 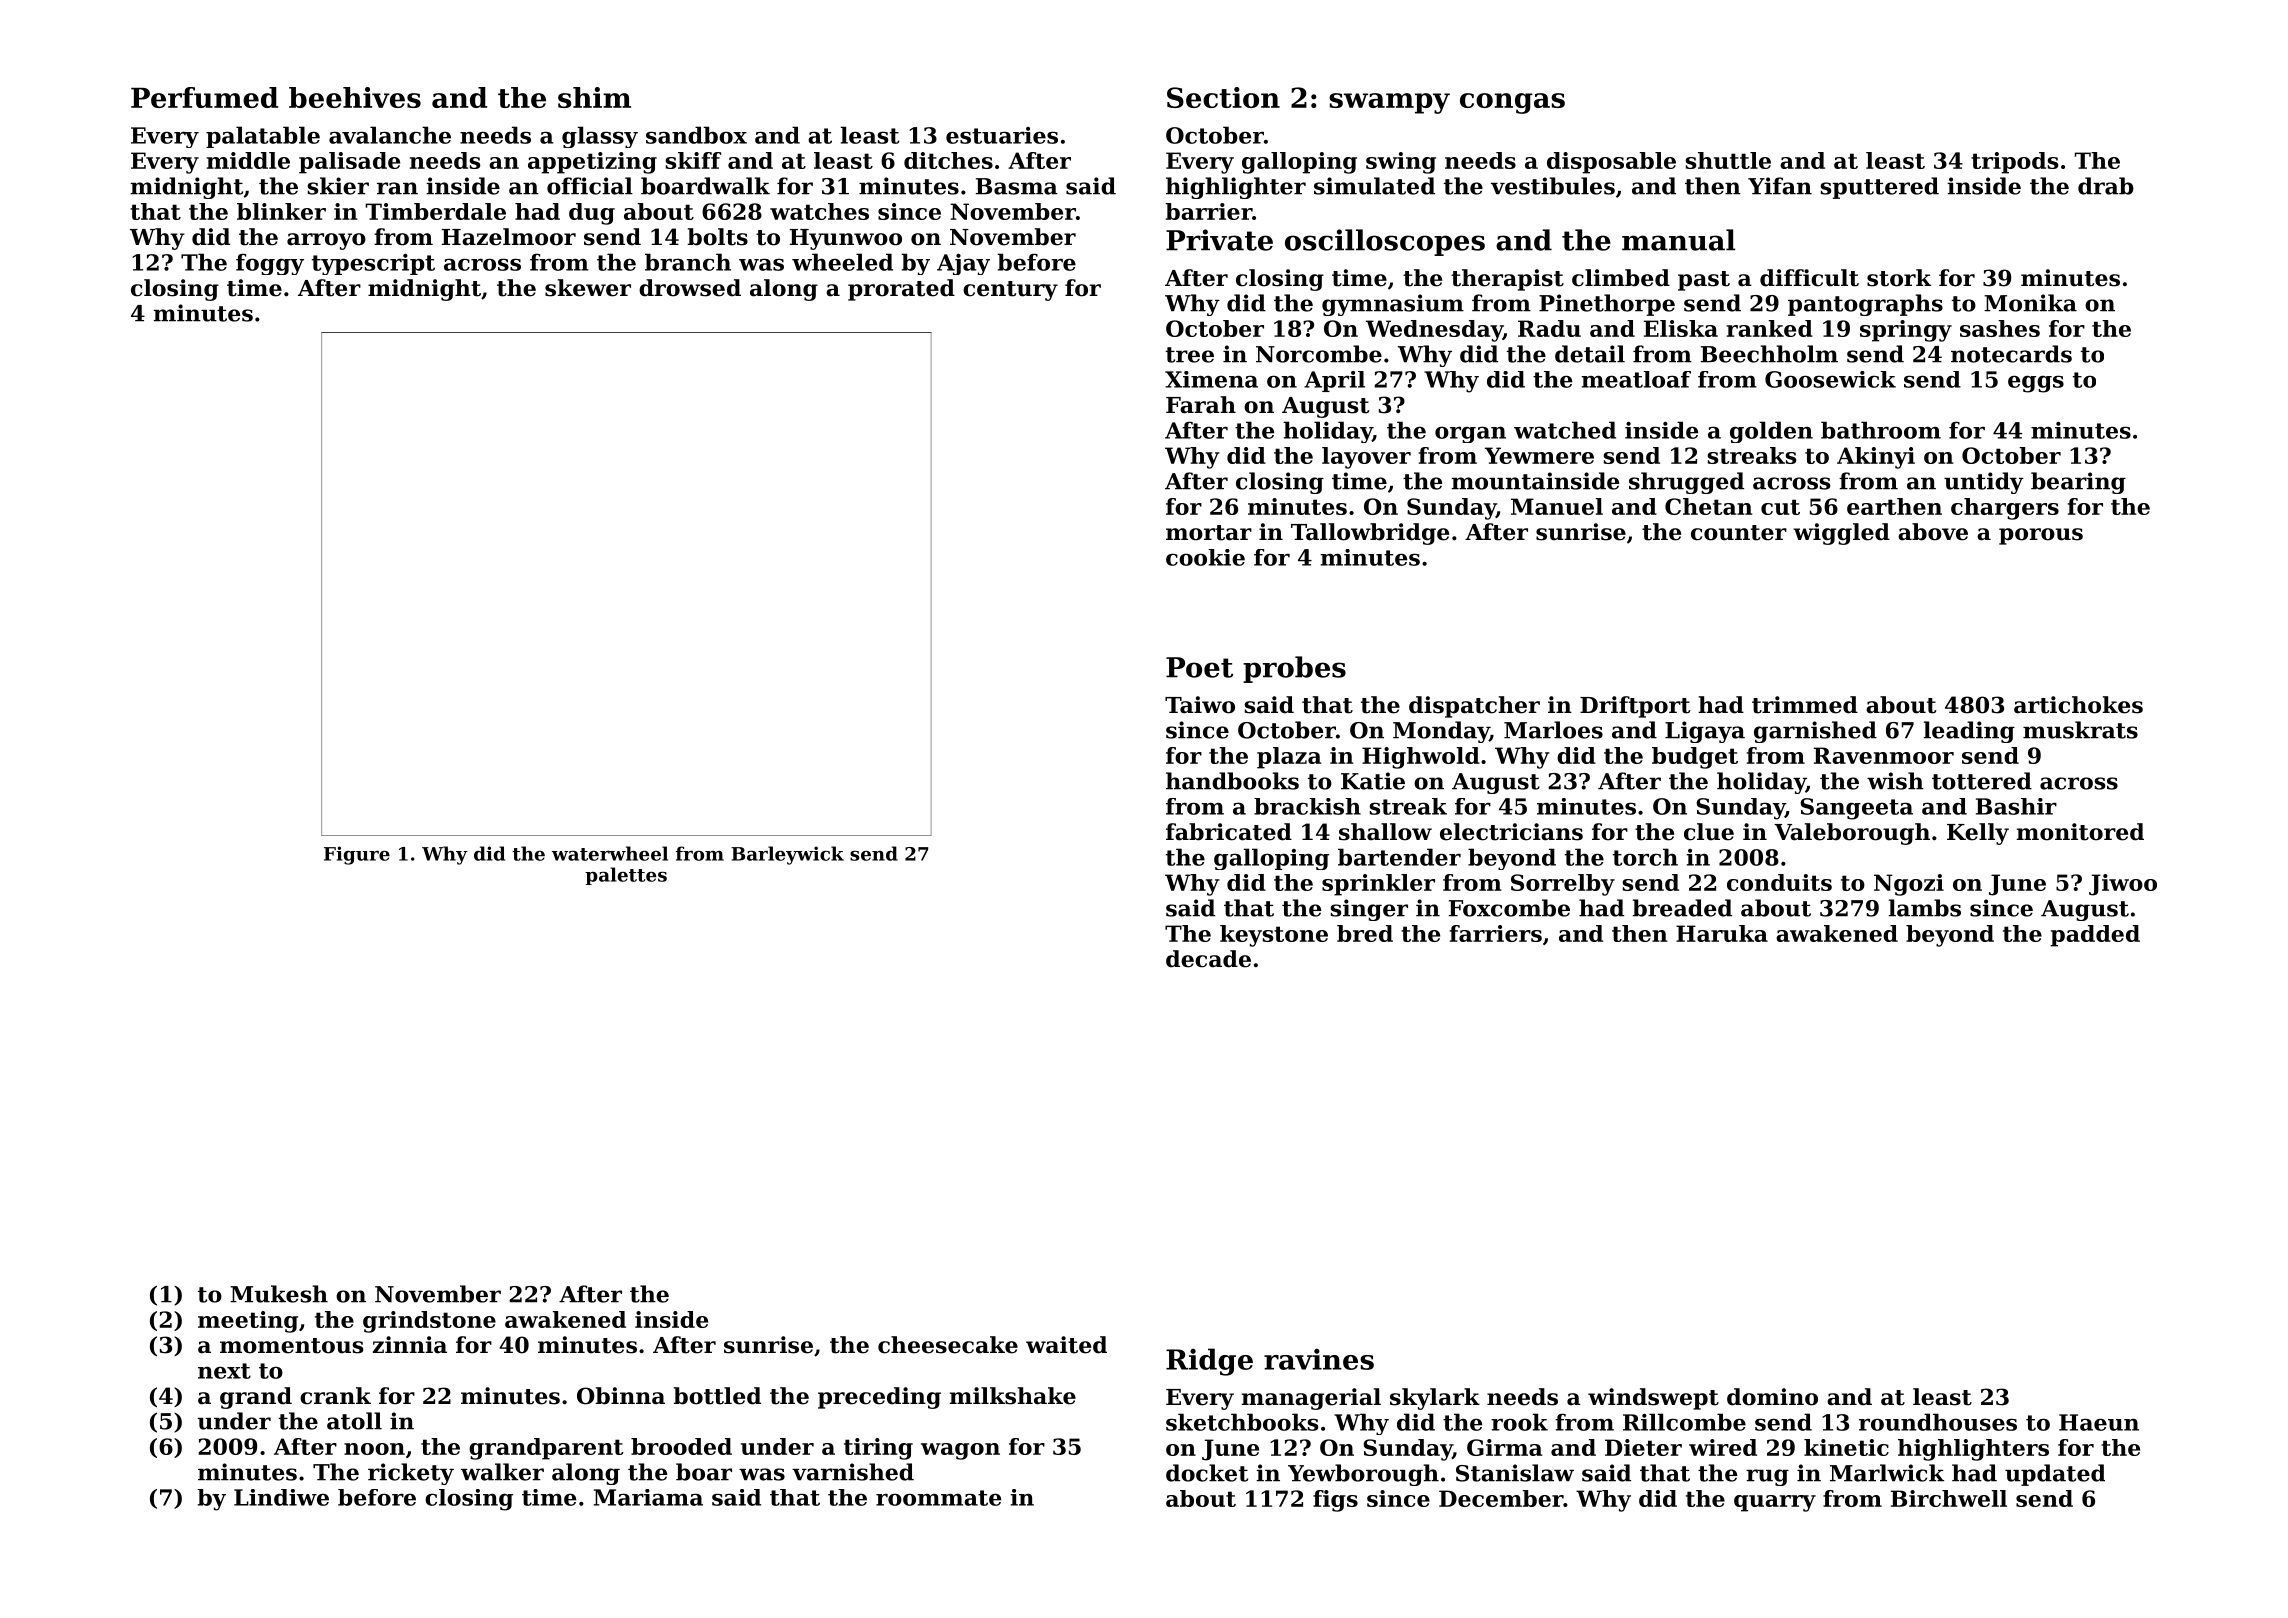 What do you see at coordinates (1401, 163) in the screenshot?
I see `swing` at bounding box center [1401, 163].
